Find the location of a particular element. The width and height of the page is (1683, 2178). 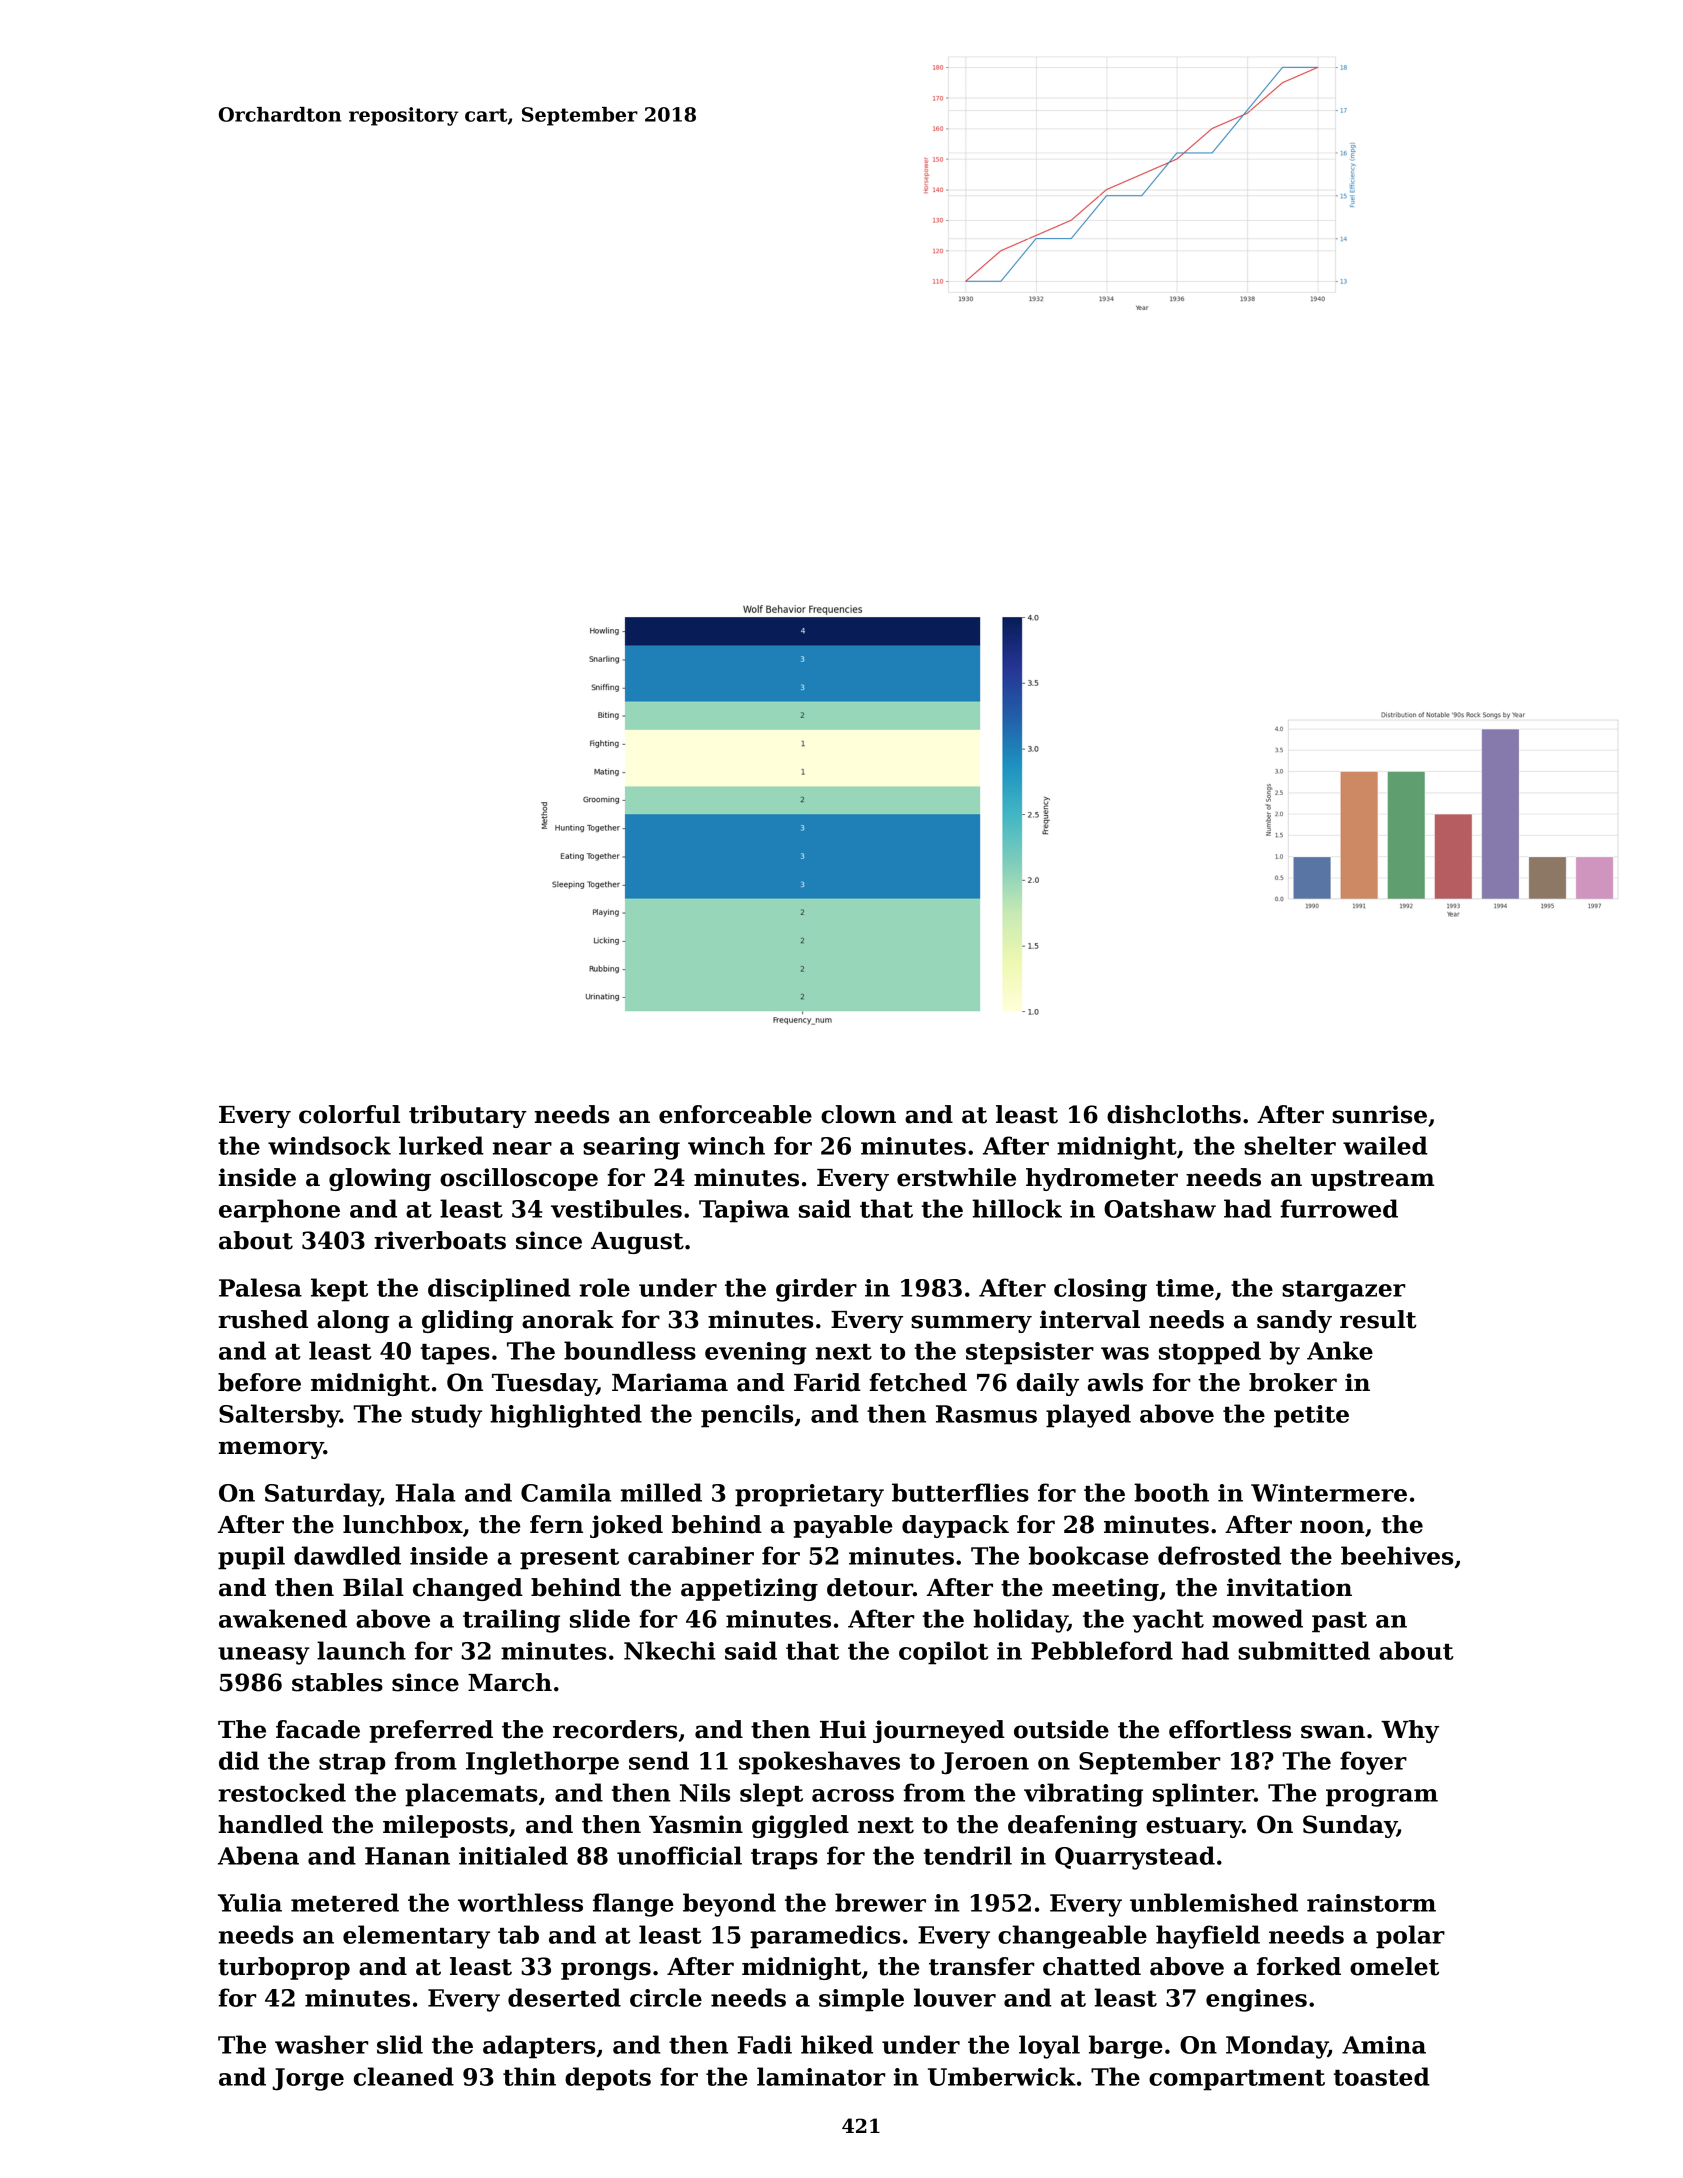

thin is located at coordinates (529, 2076).
